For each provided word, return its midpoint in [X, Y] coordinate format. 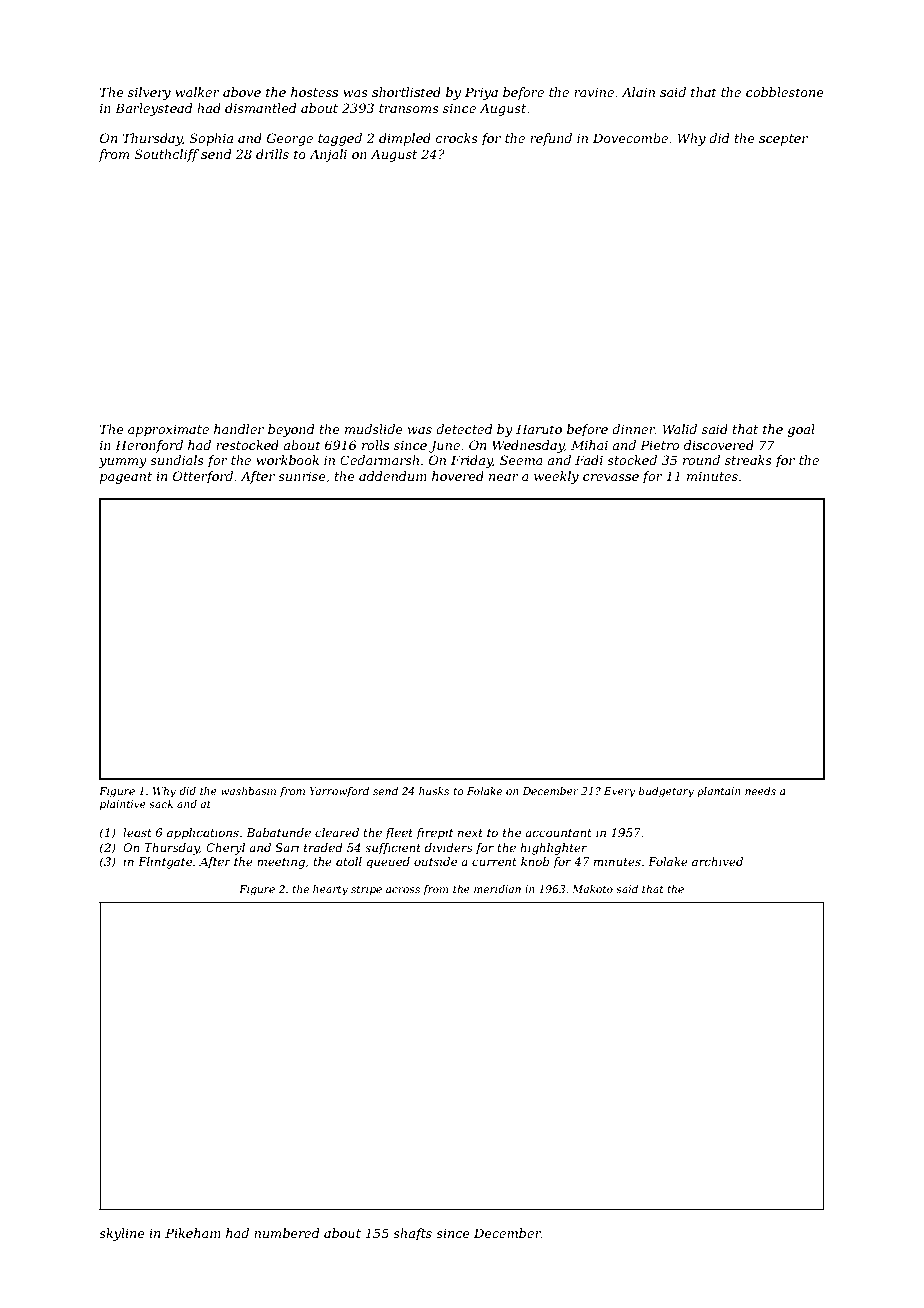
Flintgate [165, 863]
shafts [412, 1234]
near [504, 477]
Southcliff [167, 155]
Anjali [328, 155]
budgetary [666, 792]
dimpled [405, 139]
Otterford [203, 477]
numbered [287, 1233]
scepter [783, 140]
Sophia [211, 139]
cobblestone [785, 92]
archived [717, 861]
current [494, 862]
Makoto [592, 889]
